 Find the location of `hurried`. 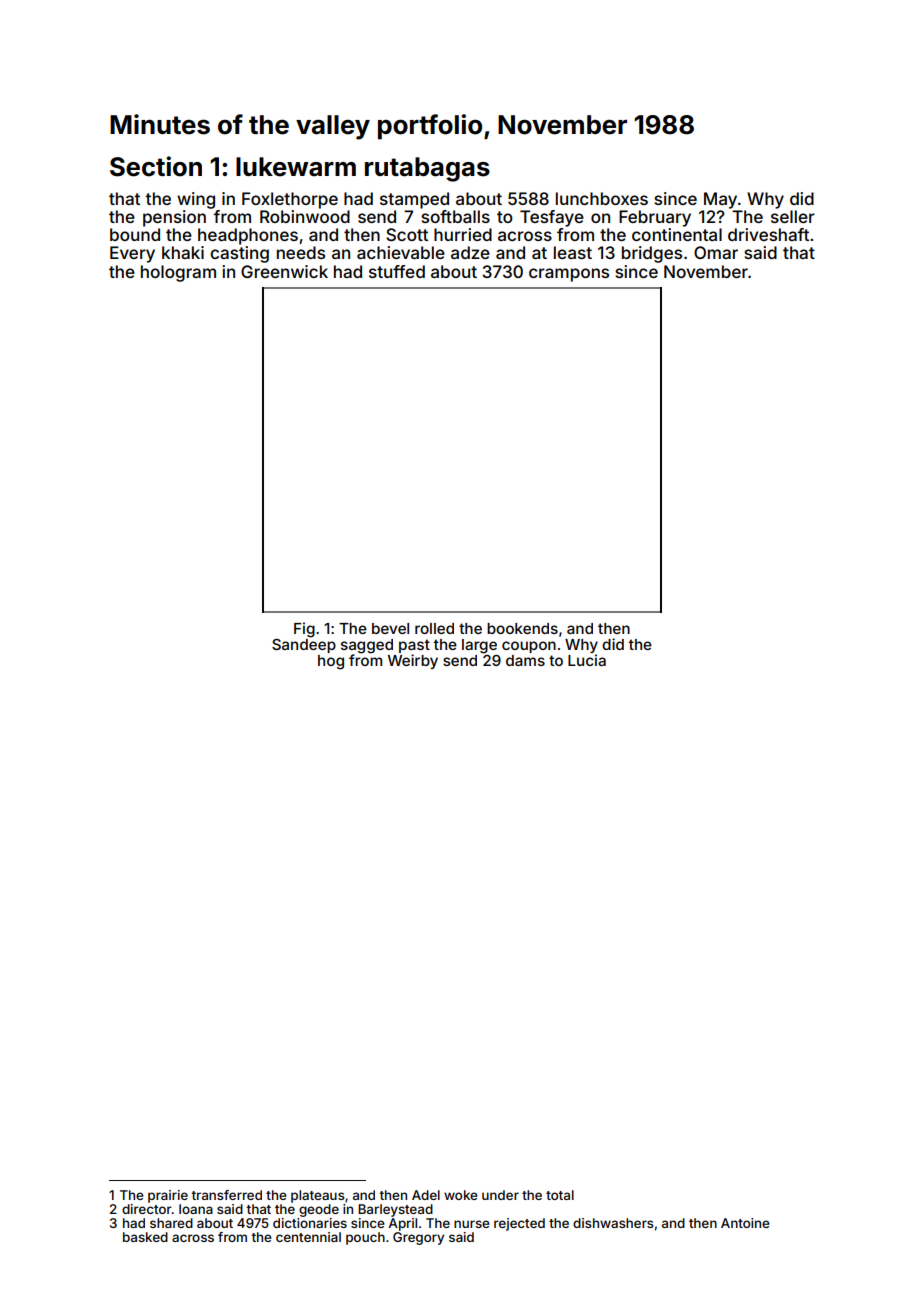

hurried is located at coordinates (463, 234).
